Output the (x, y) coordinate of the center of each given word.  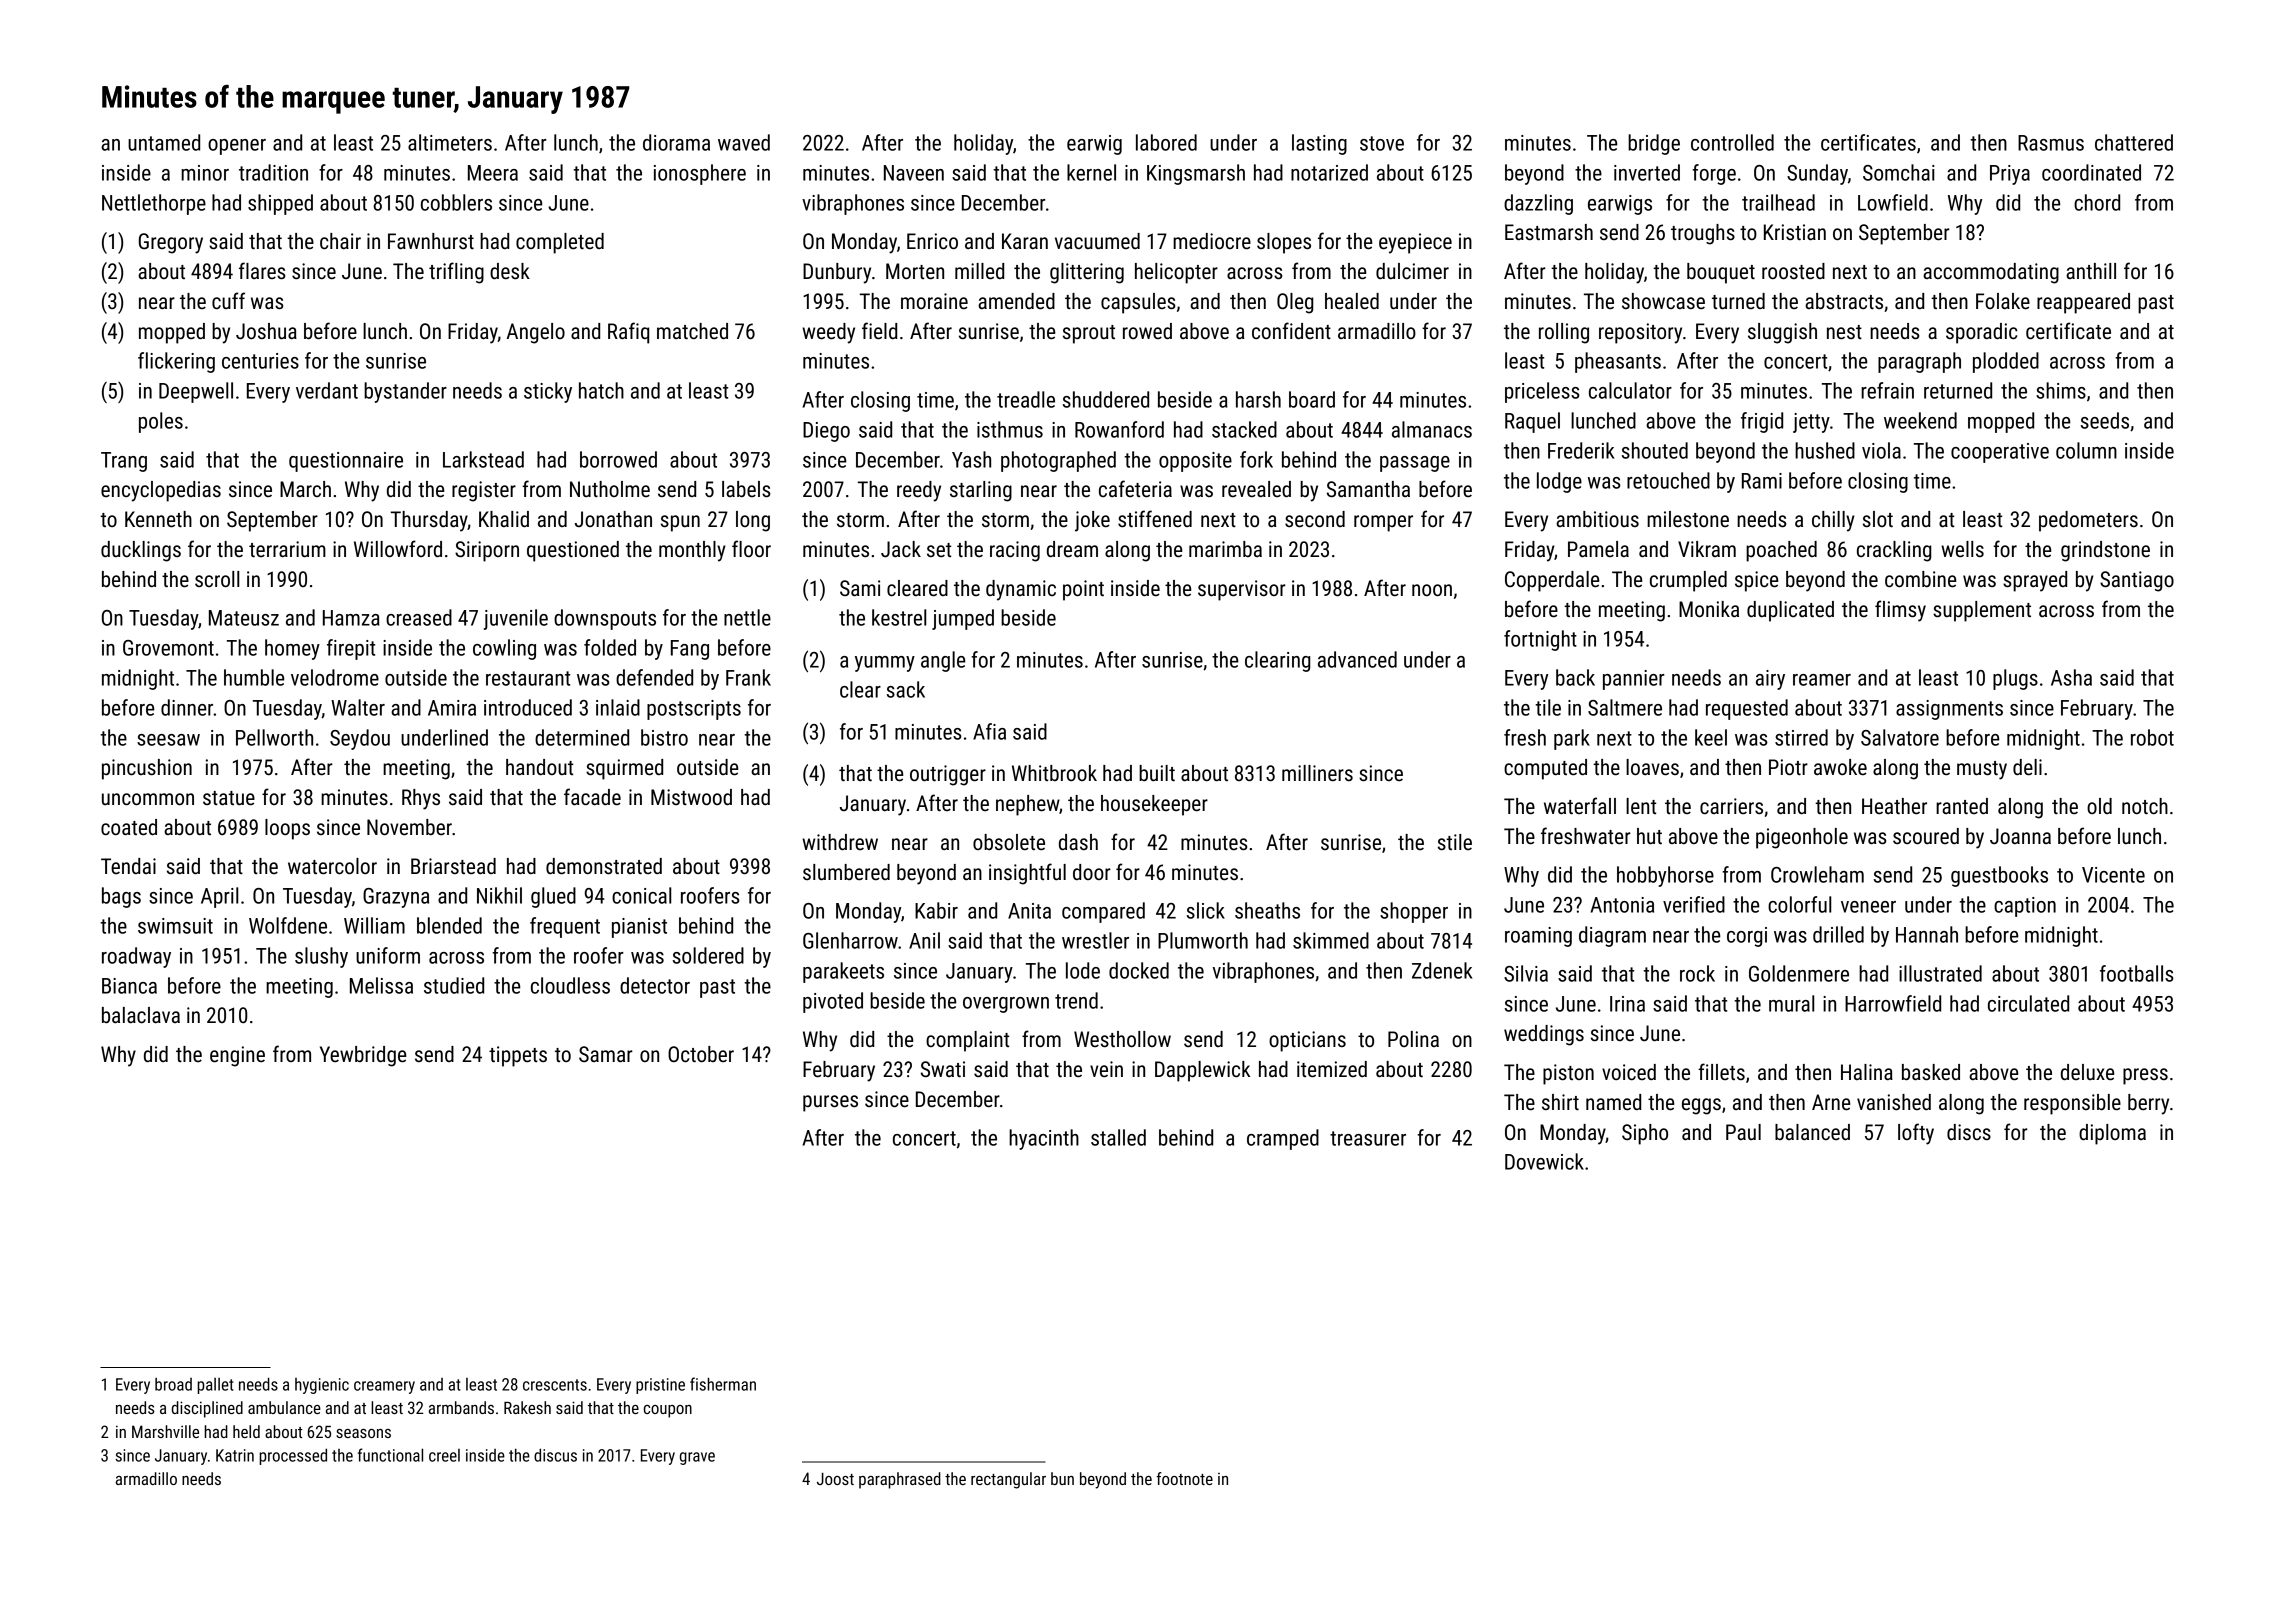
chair (340, 241)
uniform (388, 955)
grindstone (2105, 551)
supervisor (1242, 590)
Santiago (2137, 581)
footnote (1184, 1478)
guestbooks (1999, 876)
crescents (555, 1385)
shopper (1414, 912)
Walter (358, 707)
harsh (1258, 399)
